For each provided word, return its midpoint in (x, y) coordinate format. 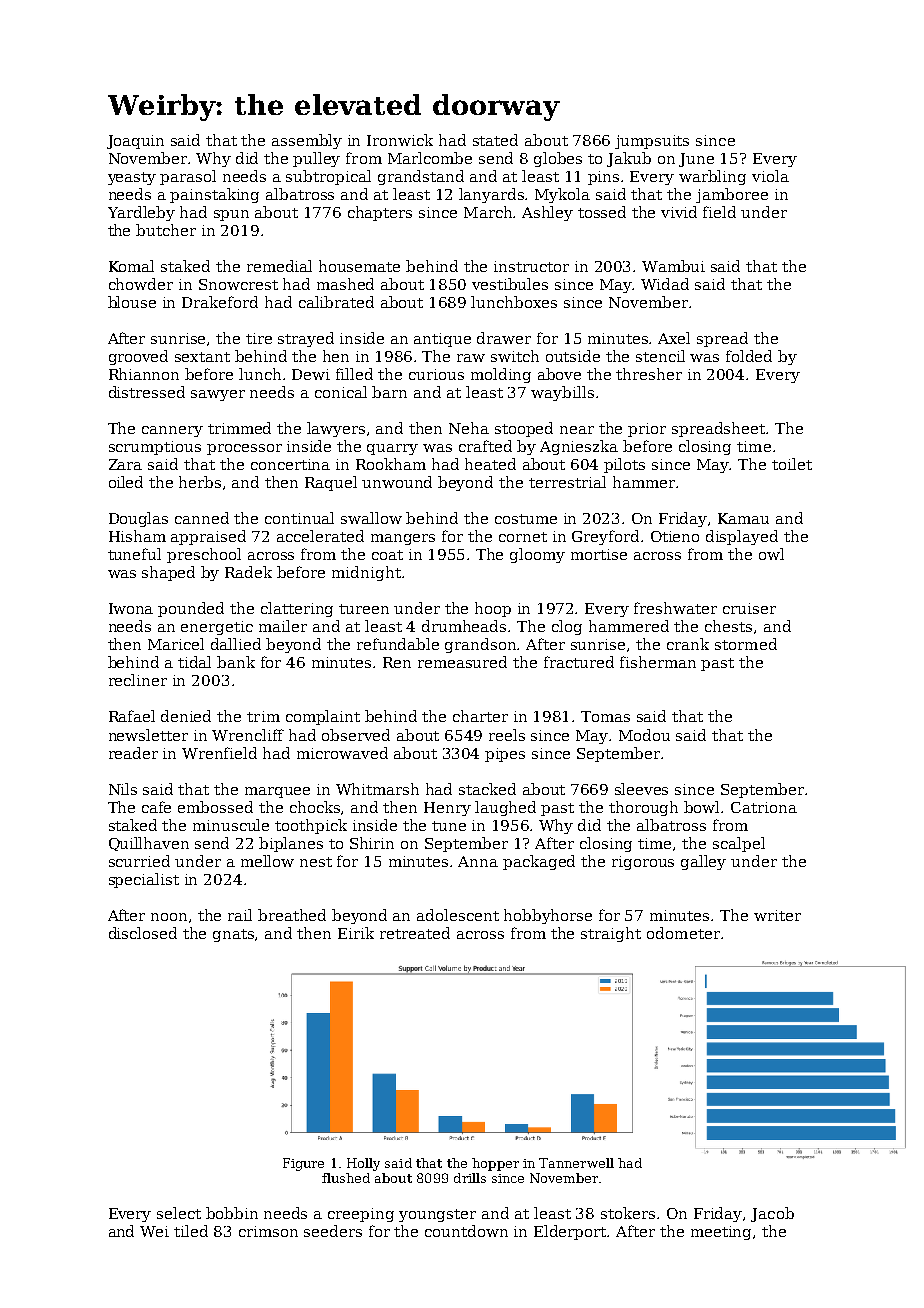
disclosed (143, 933)
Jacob (772, 1214)
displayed (742, 537)
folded (749, 356)
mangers (403, 539)
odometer (683, 933)
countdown (466, 1231)
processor (244, 449)
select (179, 1213)
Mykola (562, 195)
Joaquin (135, 142)
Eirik (356, 933)
